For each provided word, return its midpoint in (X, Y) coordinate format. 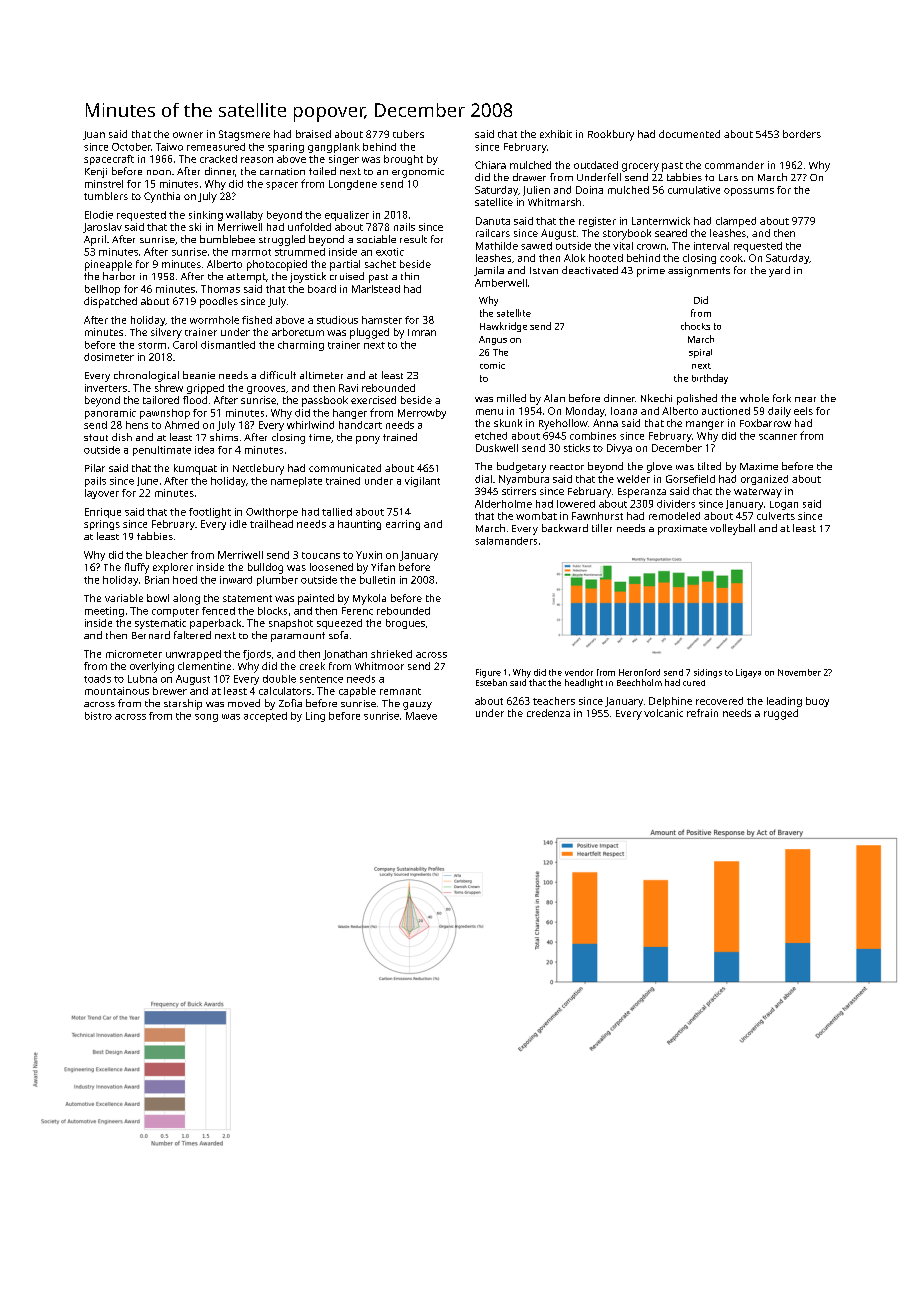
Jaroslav (102, 228)
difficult (278, 375)
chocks (695, 326)
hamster (382, 320)
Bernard (151, 635)
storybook (627, 234)
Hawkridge (503, 327)
